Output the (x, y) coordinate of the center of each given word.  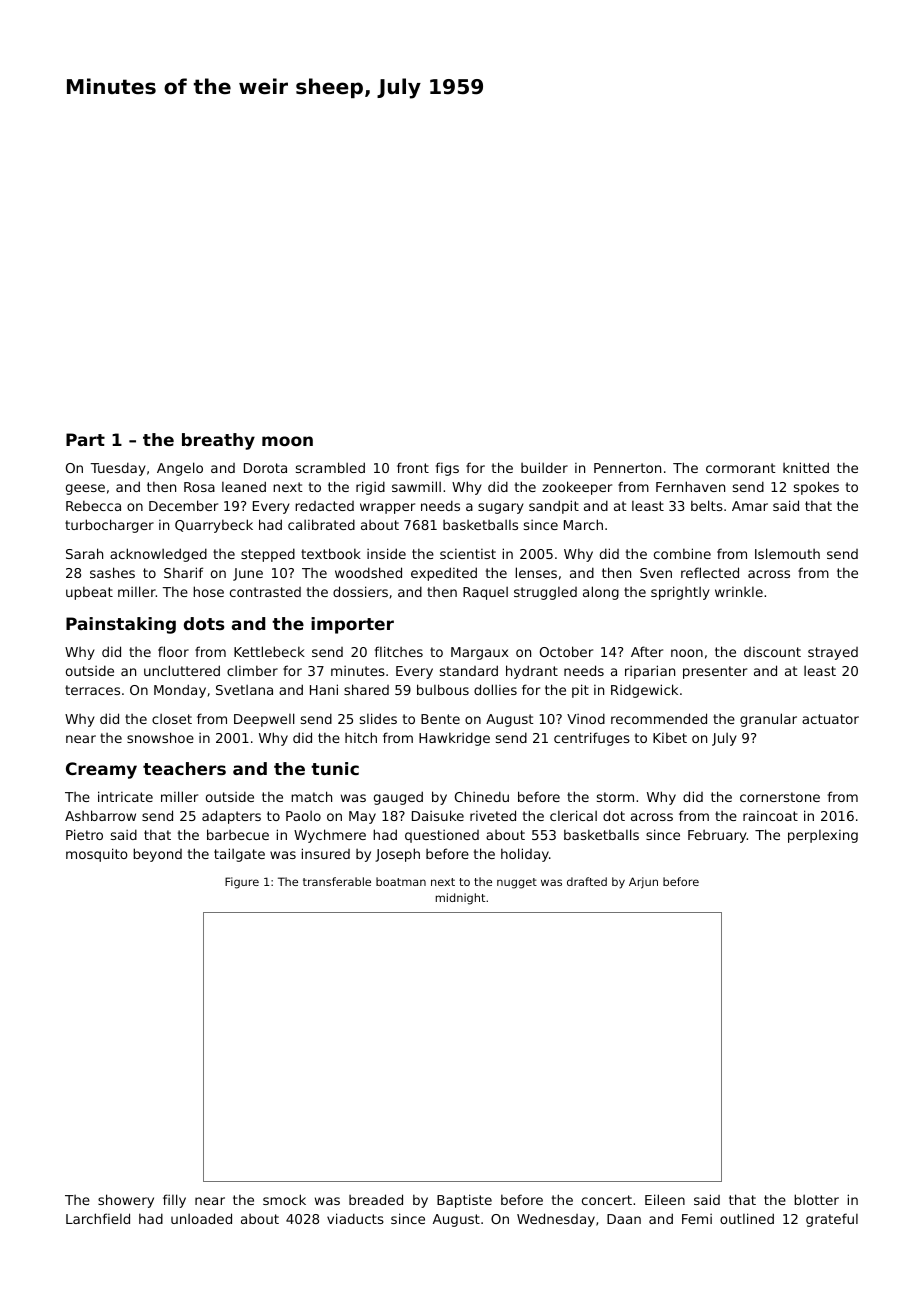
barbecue (238, 834)
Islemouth (787, 553)
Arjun (643, 883)
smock (284, 1199)
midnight (460, 899)
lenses (536, 572)
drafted (587, 881)
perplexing (823, 836)
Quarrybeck (214, 526)
